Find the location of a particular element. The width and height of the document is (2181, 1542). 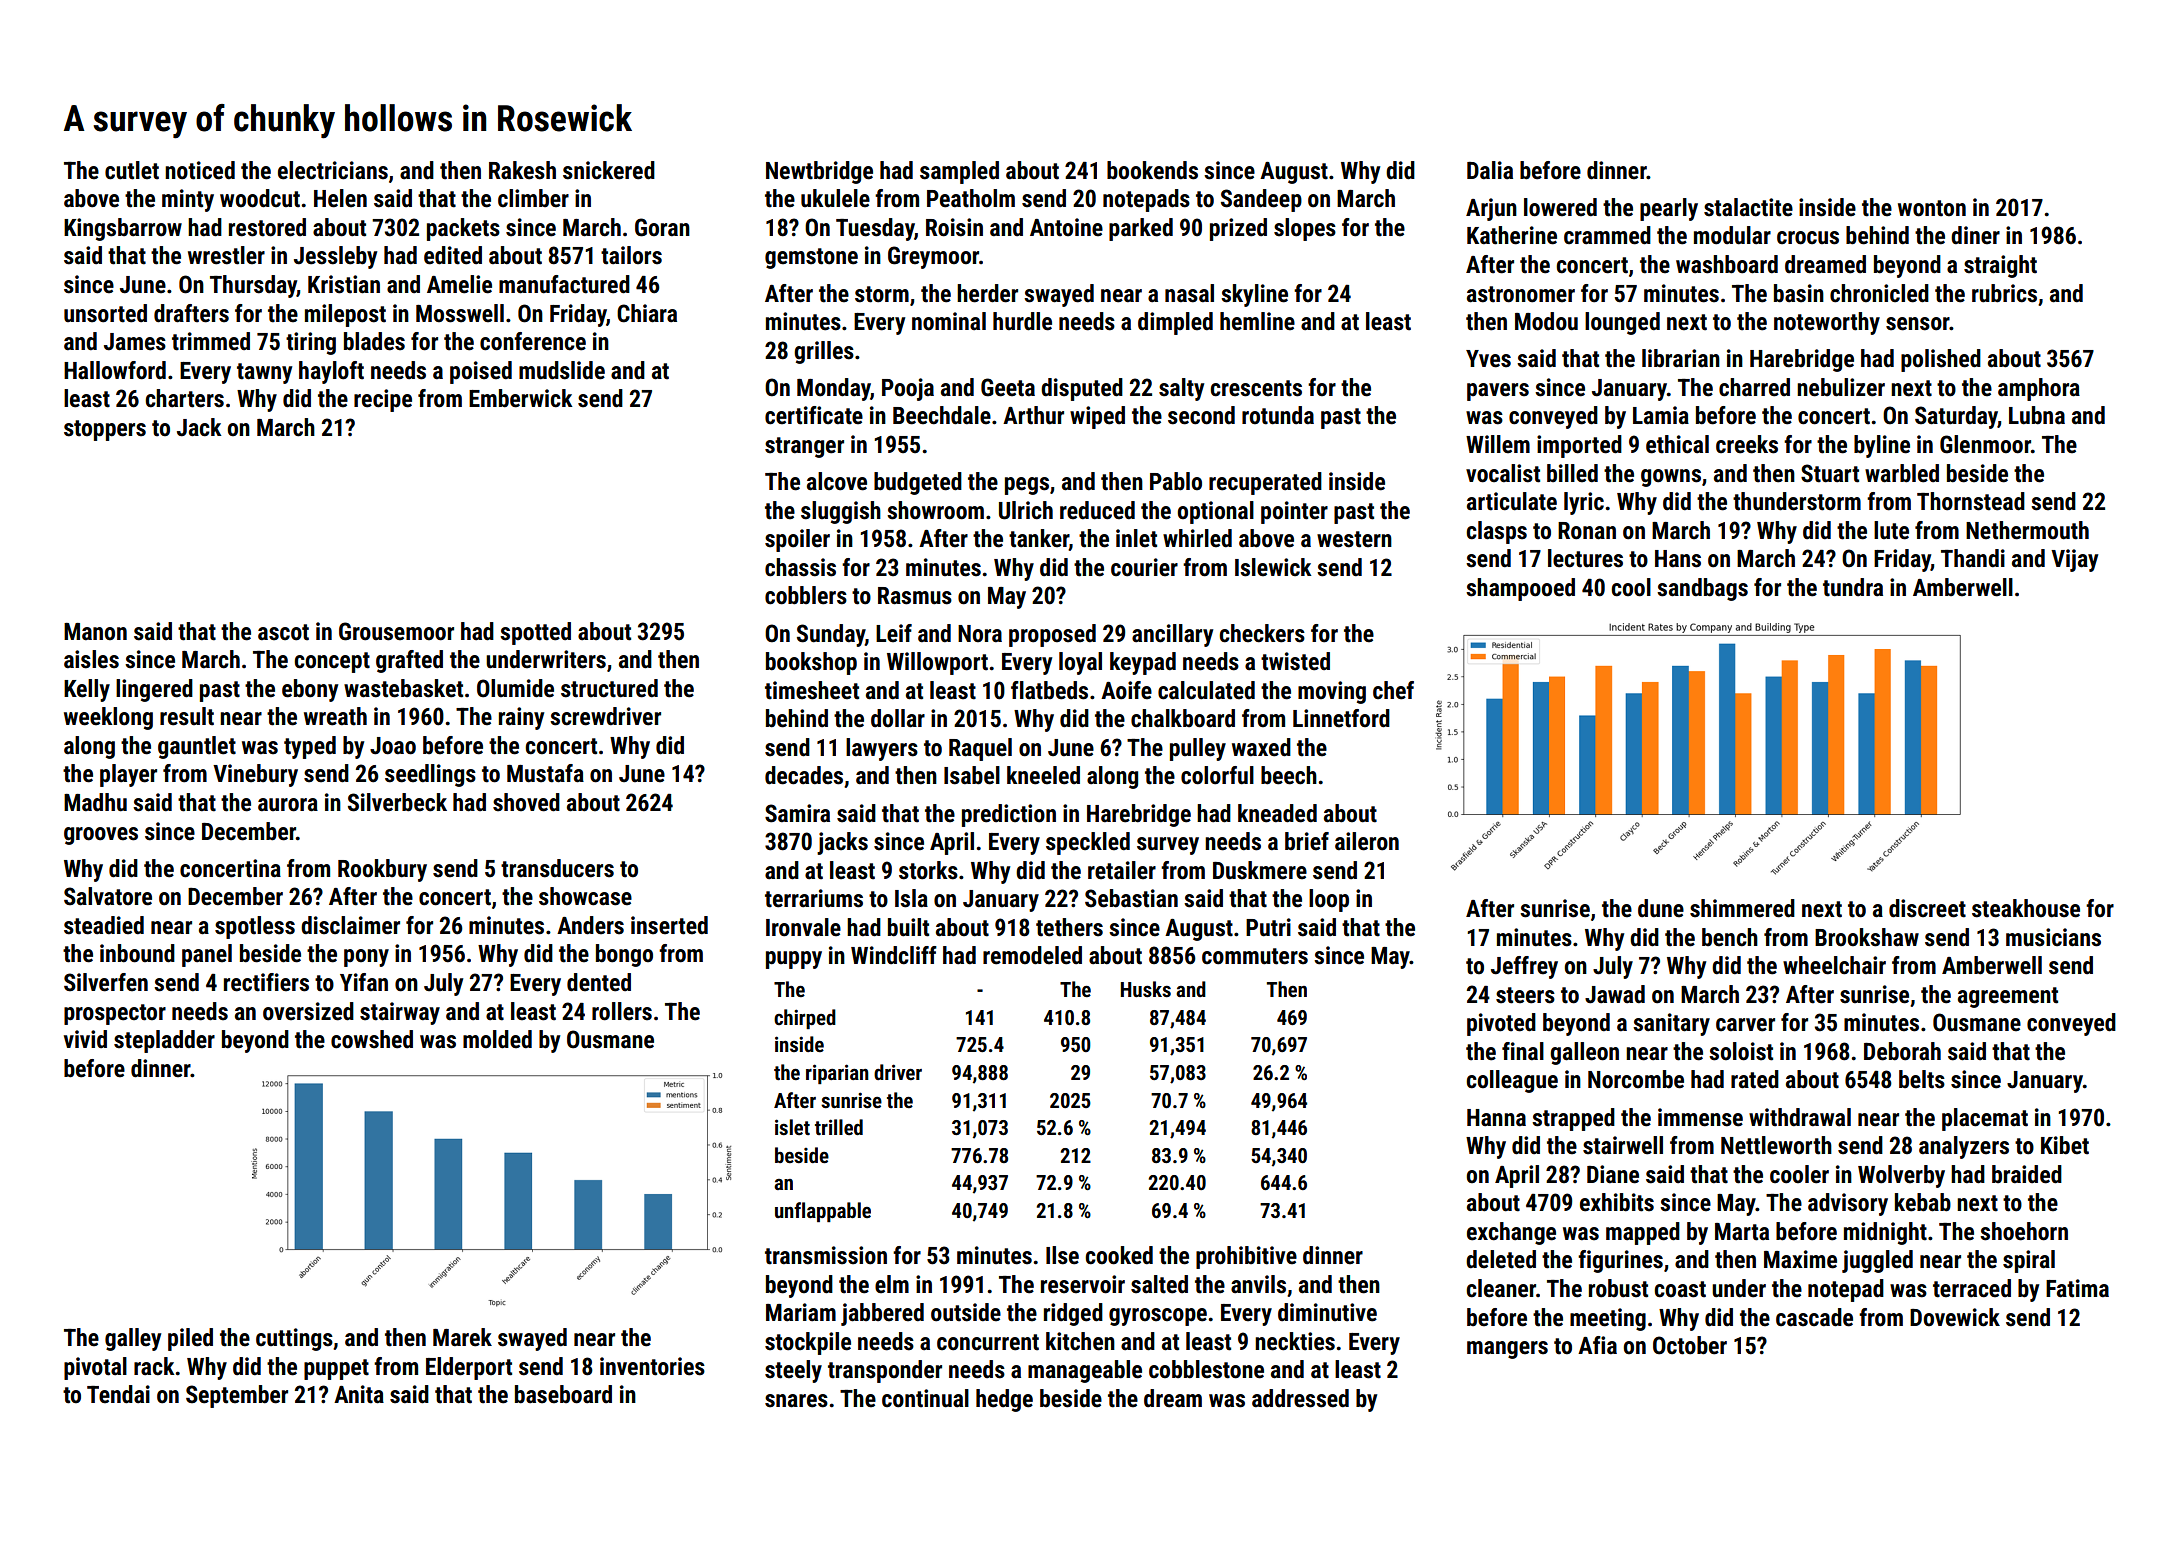

tethers is located at coordinates (1069, 927).
